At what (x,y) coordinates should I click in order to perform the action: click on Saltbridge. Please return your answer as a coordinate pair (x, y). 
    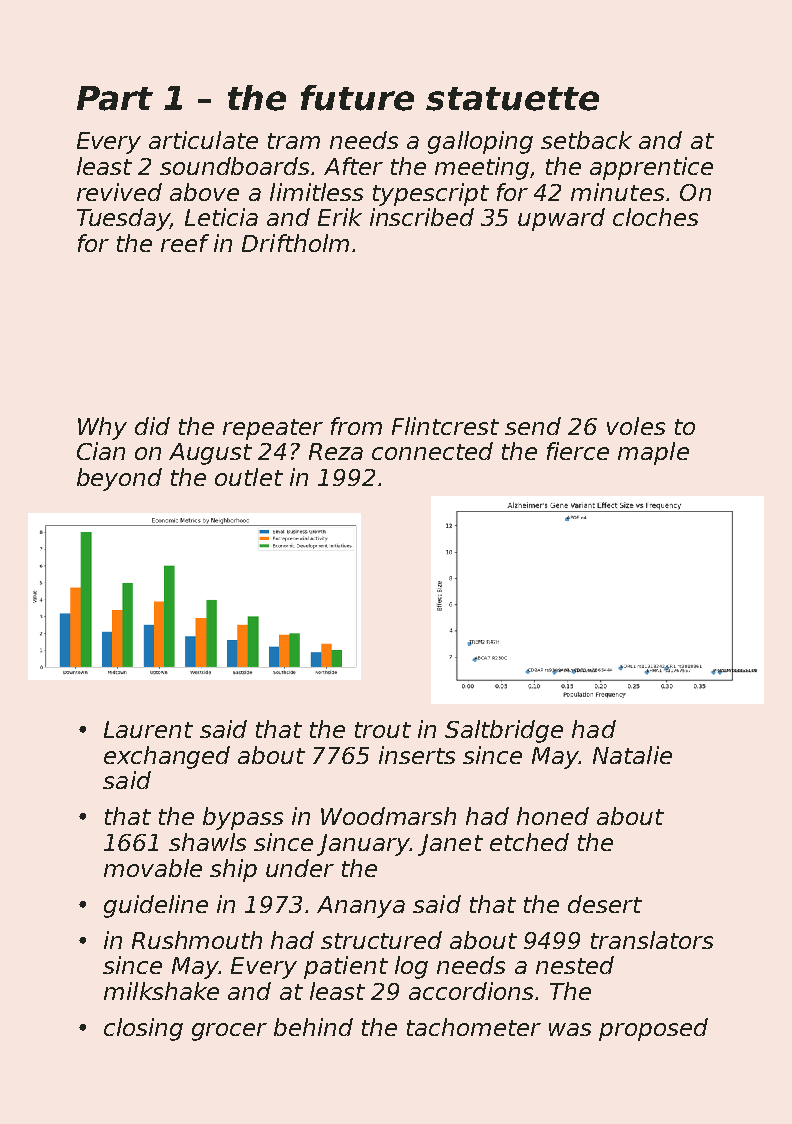
    Looking at the image, I should click on (504, 731).
